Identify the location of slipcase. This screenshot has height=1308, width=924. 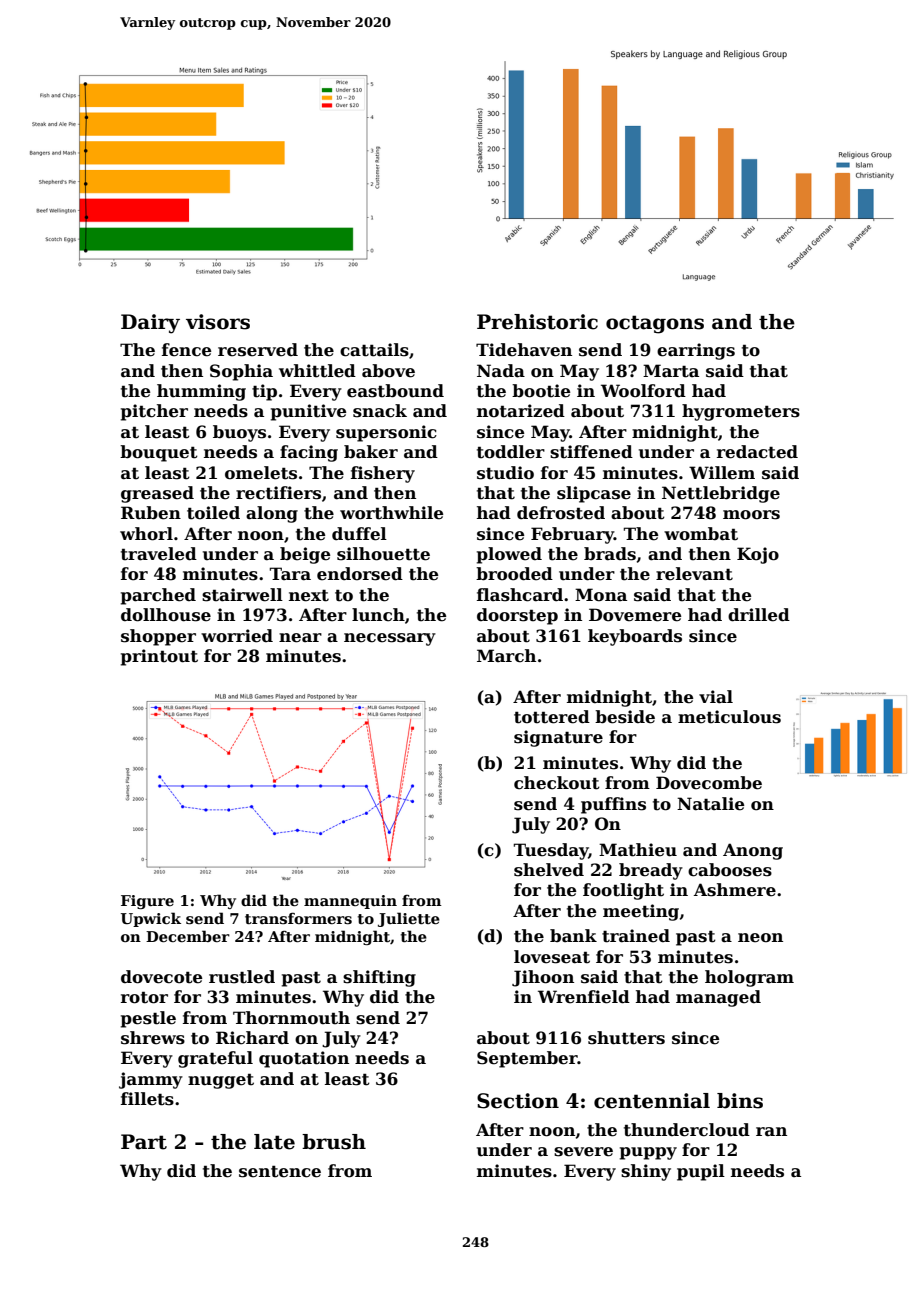
(594, 494).
